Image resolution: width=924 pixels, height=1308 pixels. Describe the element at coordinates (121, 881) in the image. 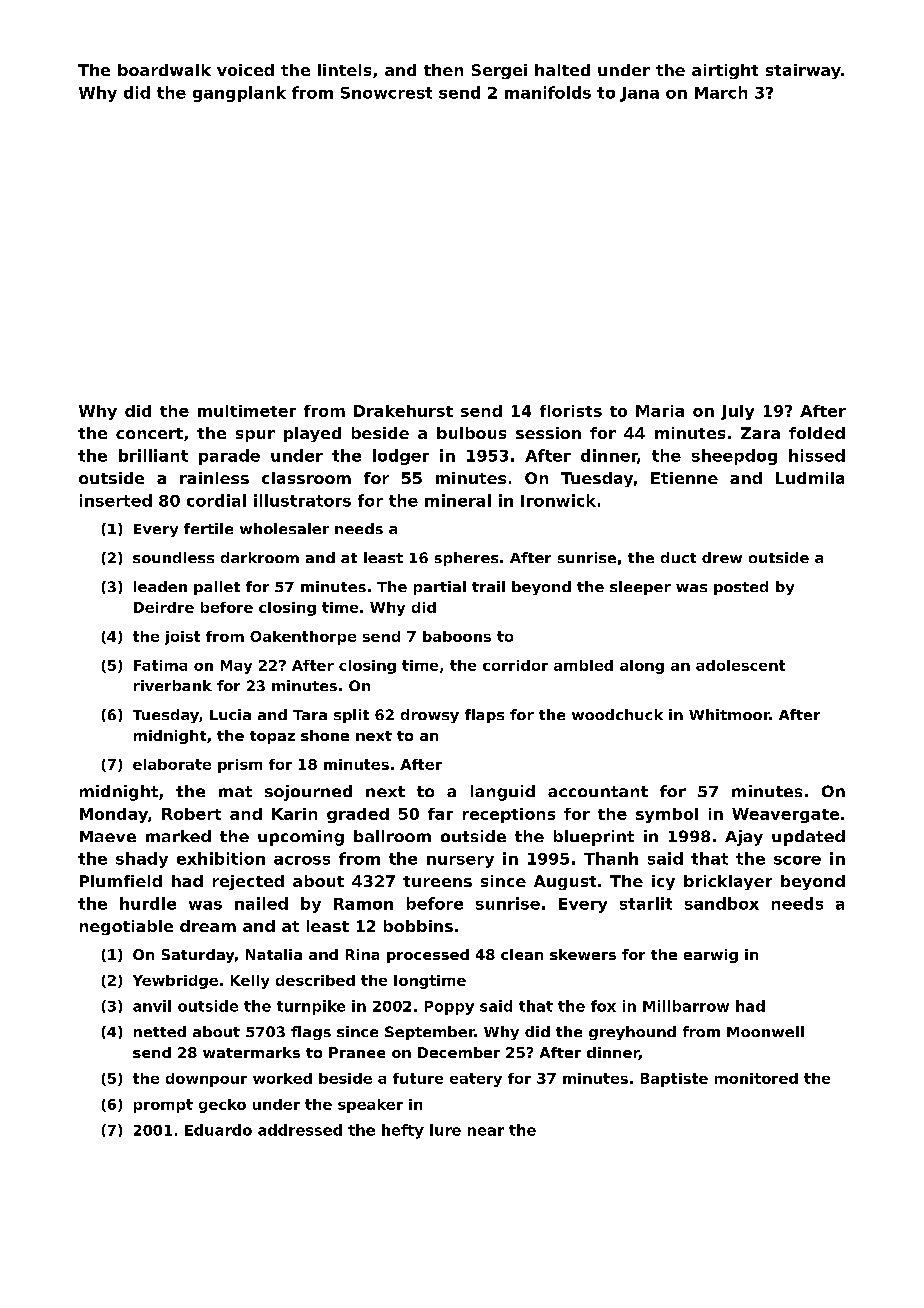

I see `Plumfield` at that location.
